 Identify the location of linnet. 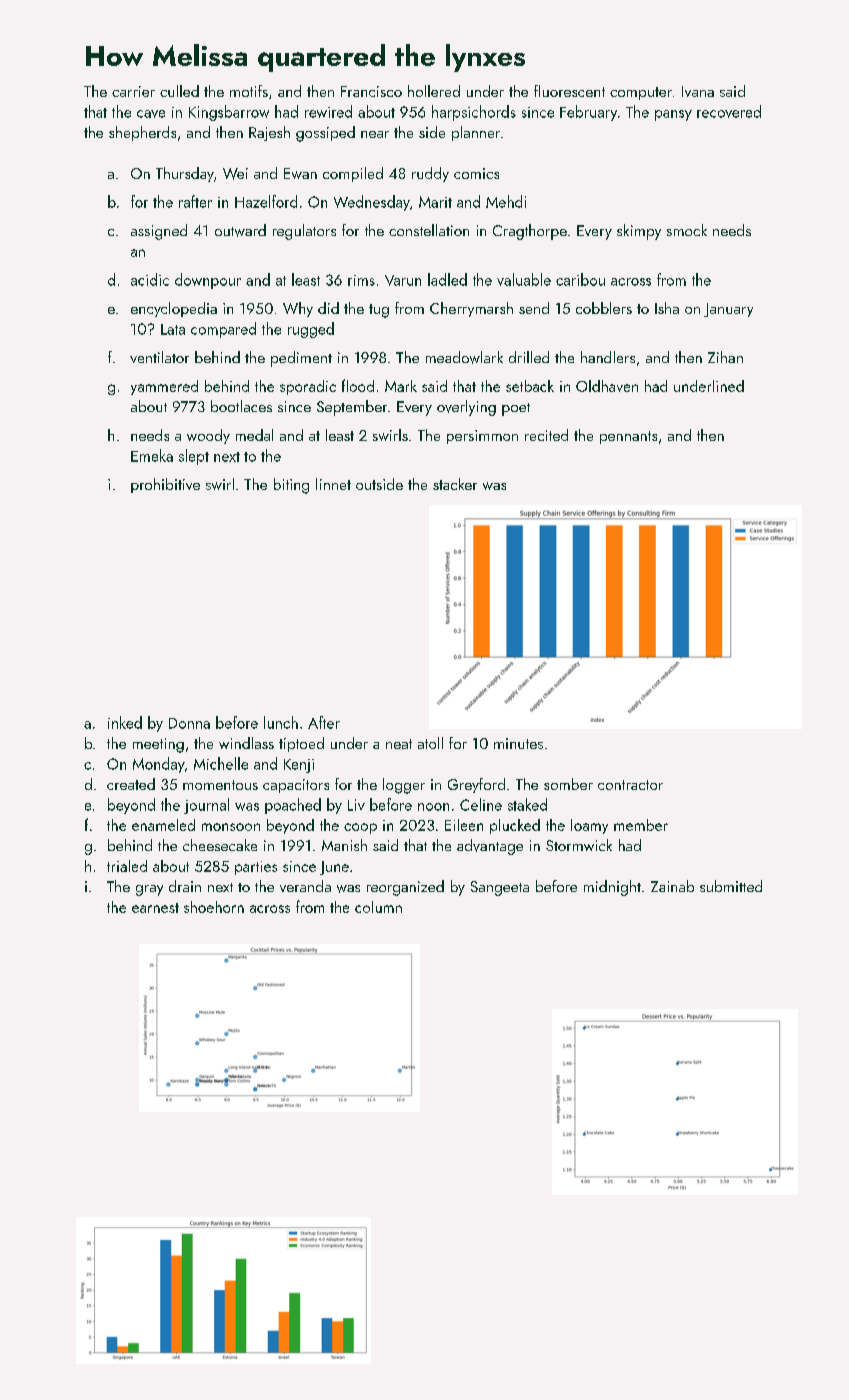
(333, 484).
